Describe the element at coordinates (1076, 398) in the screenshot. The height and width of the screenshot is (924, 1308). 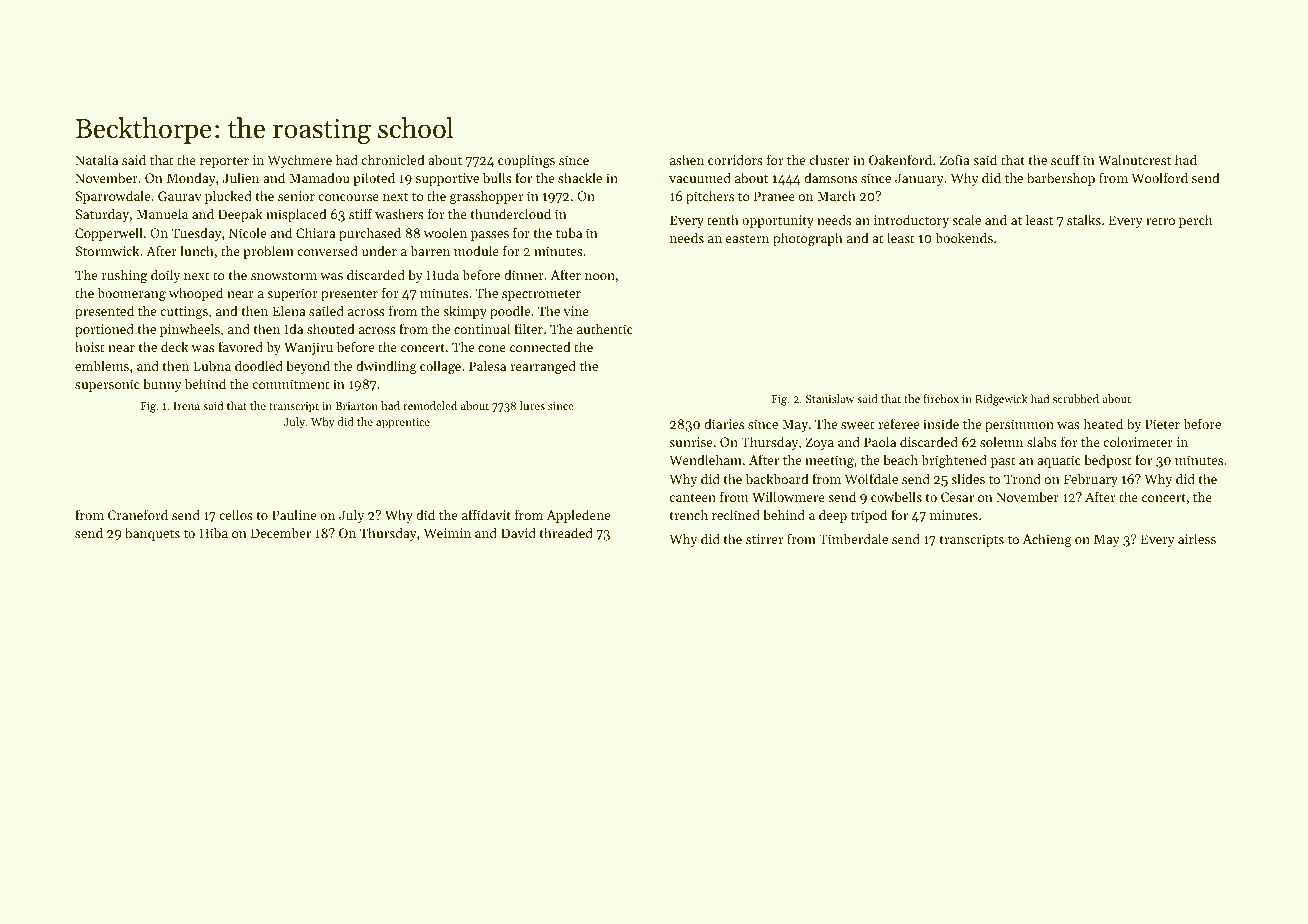
I see `scrubbed` at that location.
